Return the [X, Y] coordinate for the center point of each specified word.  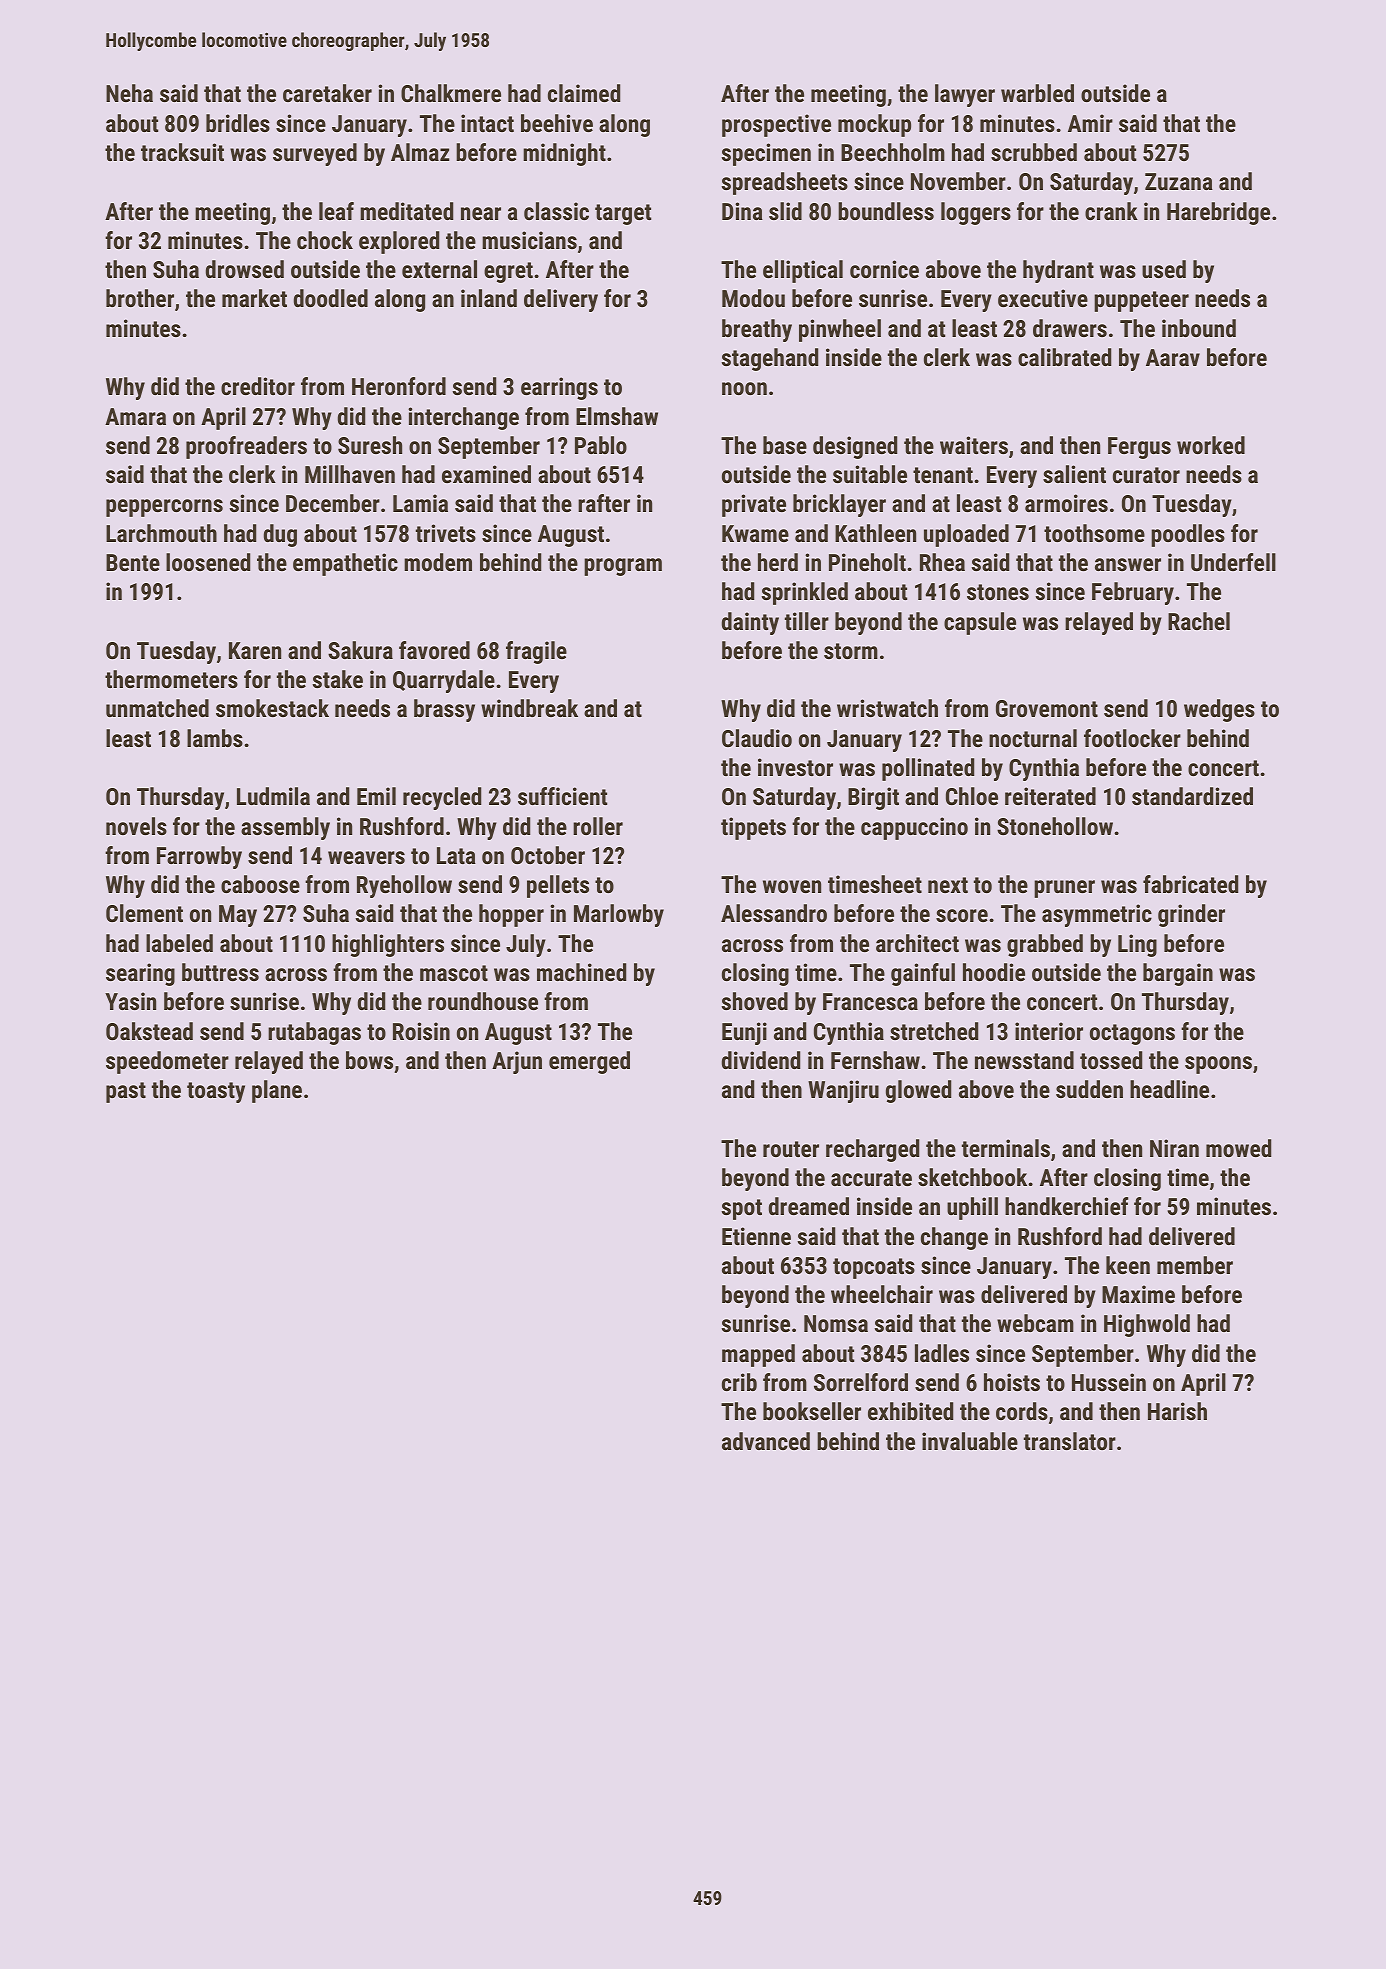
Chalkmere [451, 93]
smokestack [272, 708]
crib [739, 1382]
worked [1211, 445]
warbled [1037, 93]
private [754, 505]
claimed [584, 93]
